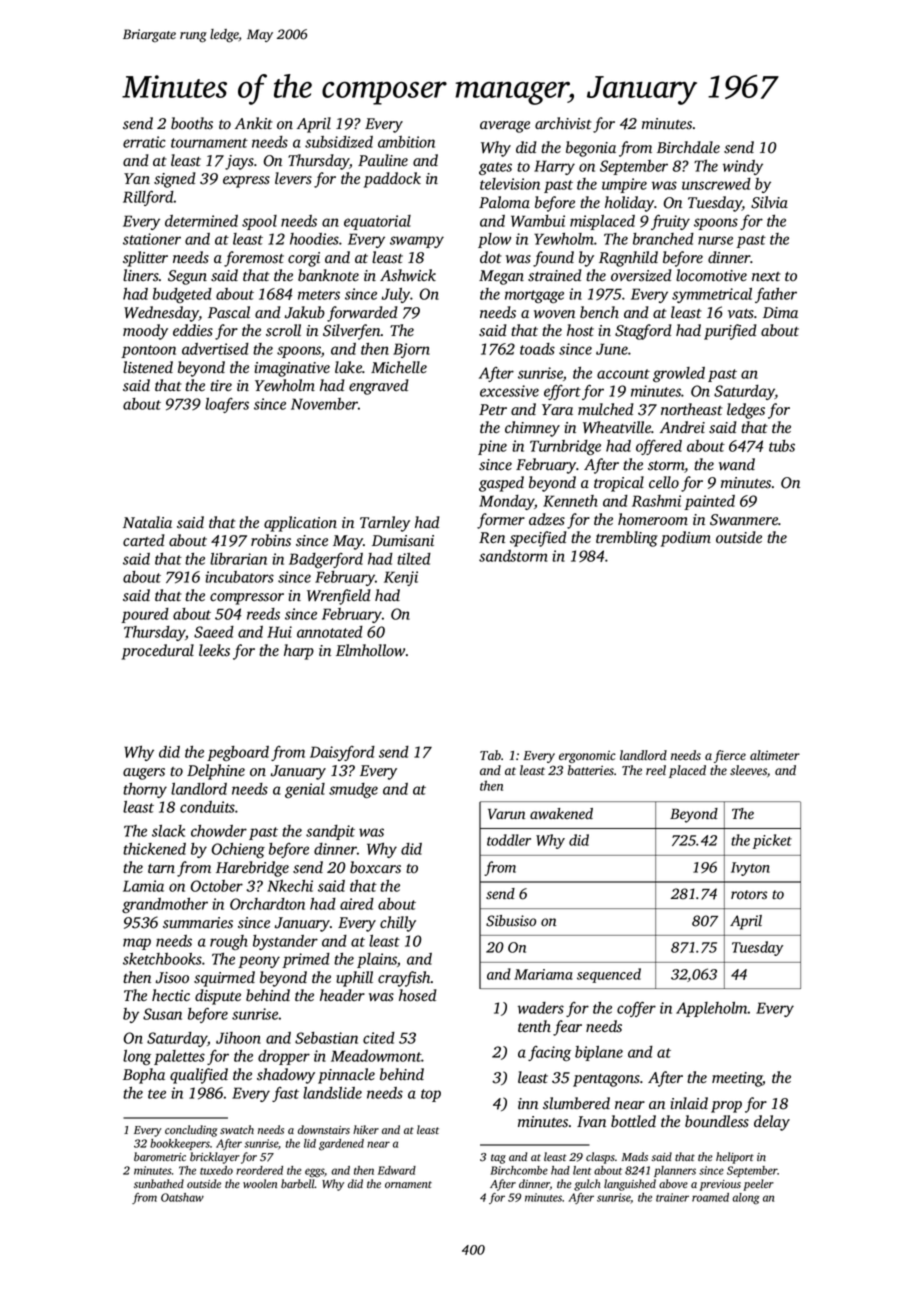 This screenshot has height=1308, width=924. Describe the element at coordinates (408, 275) in the screenshot. I see `Ashwick` at that location.
